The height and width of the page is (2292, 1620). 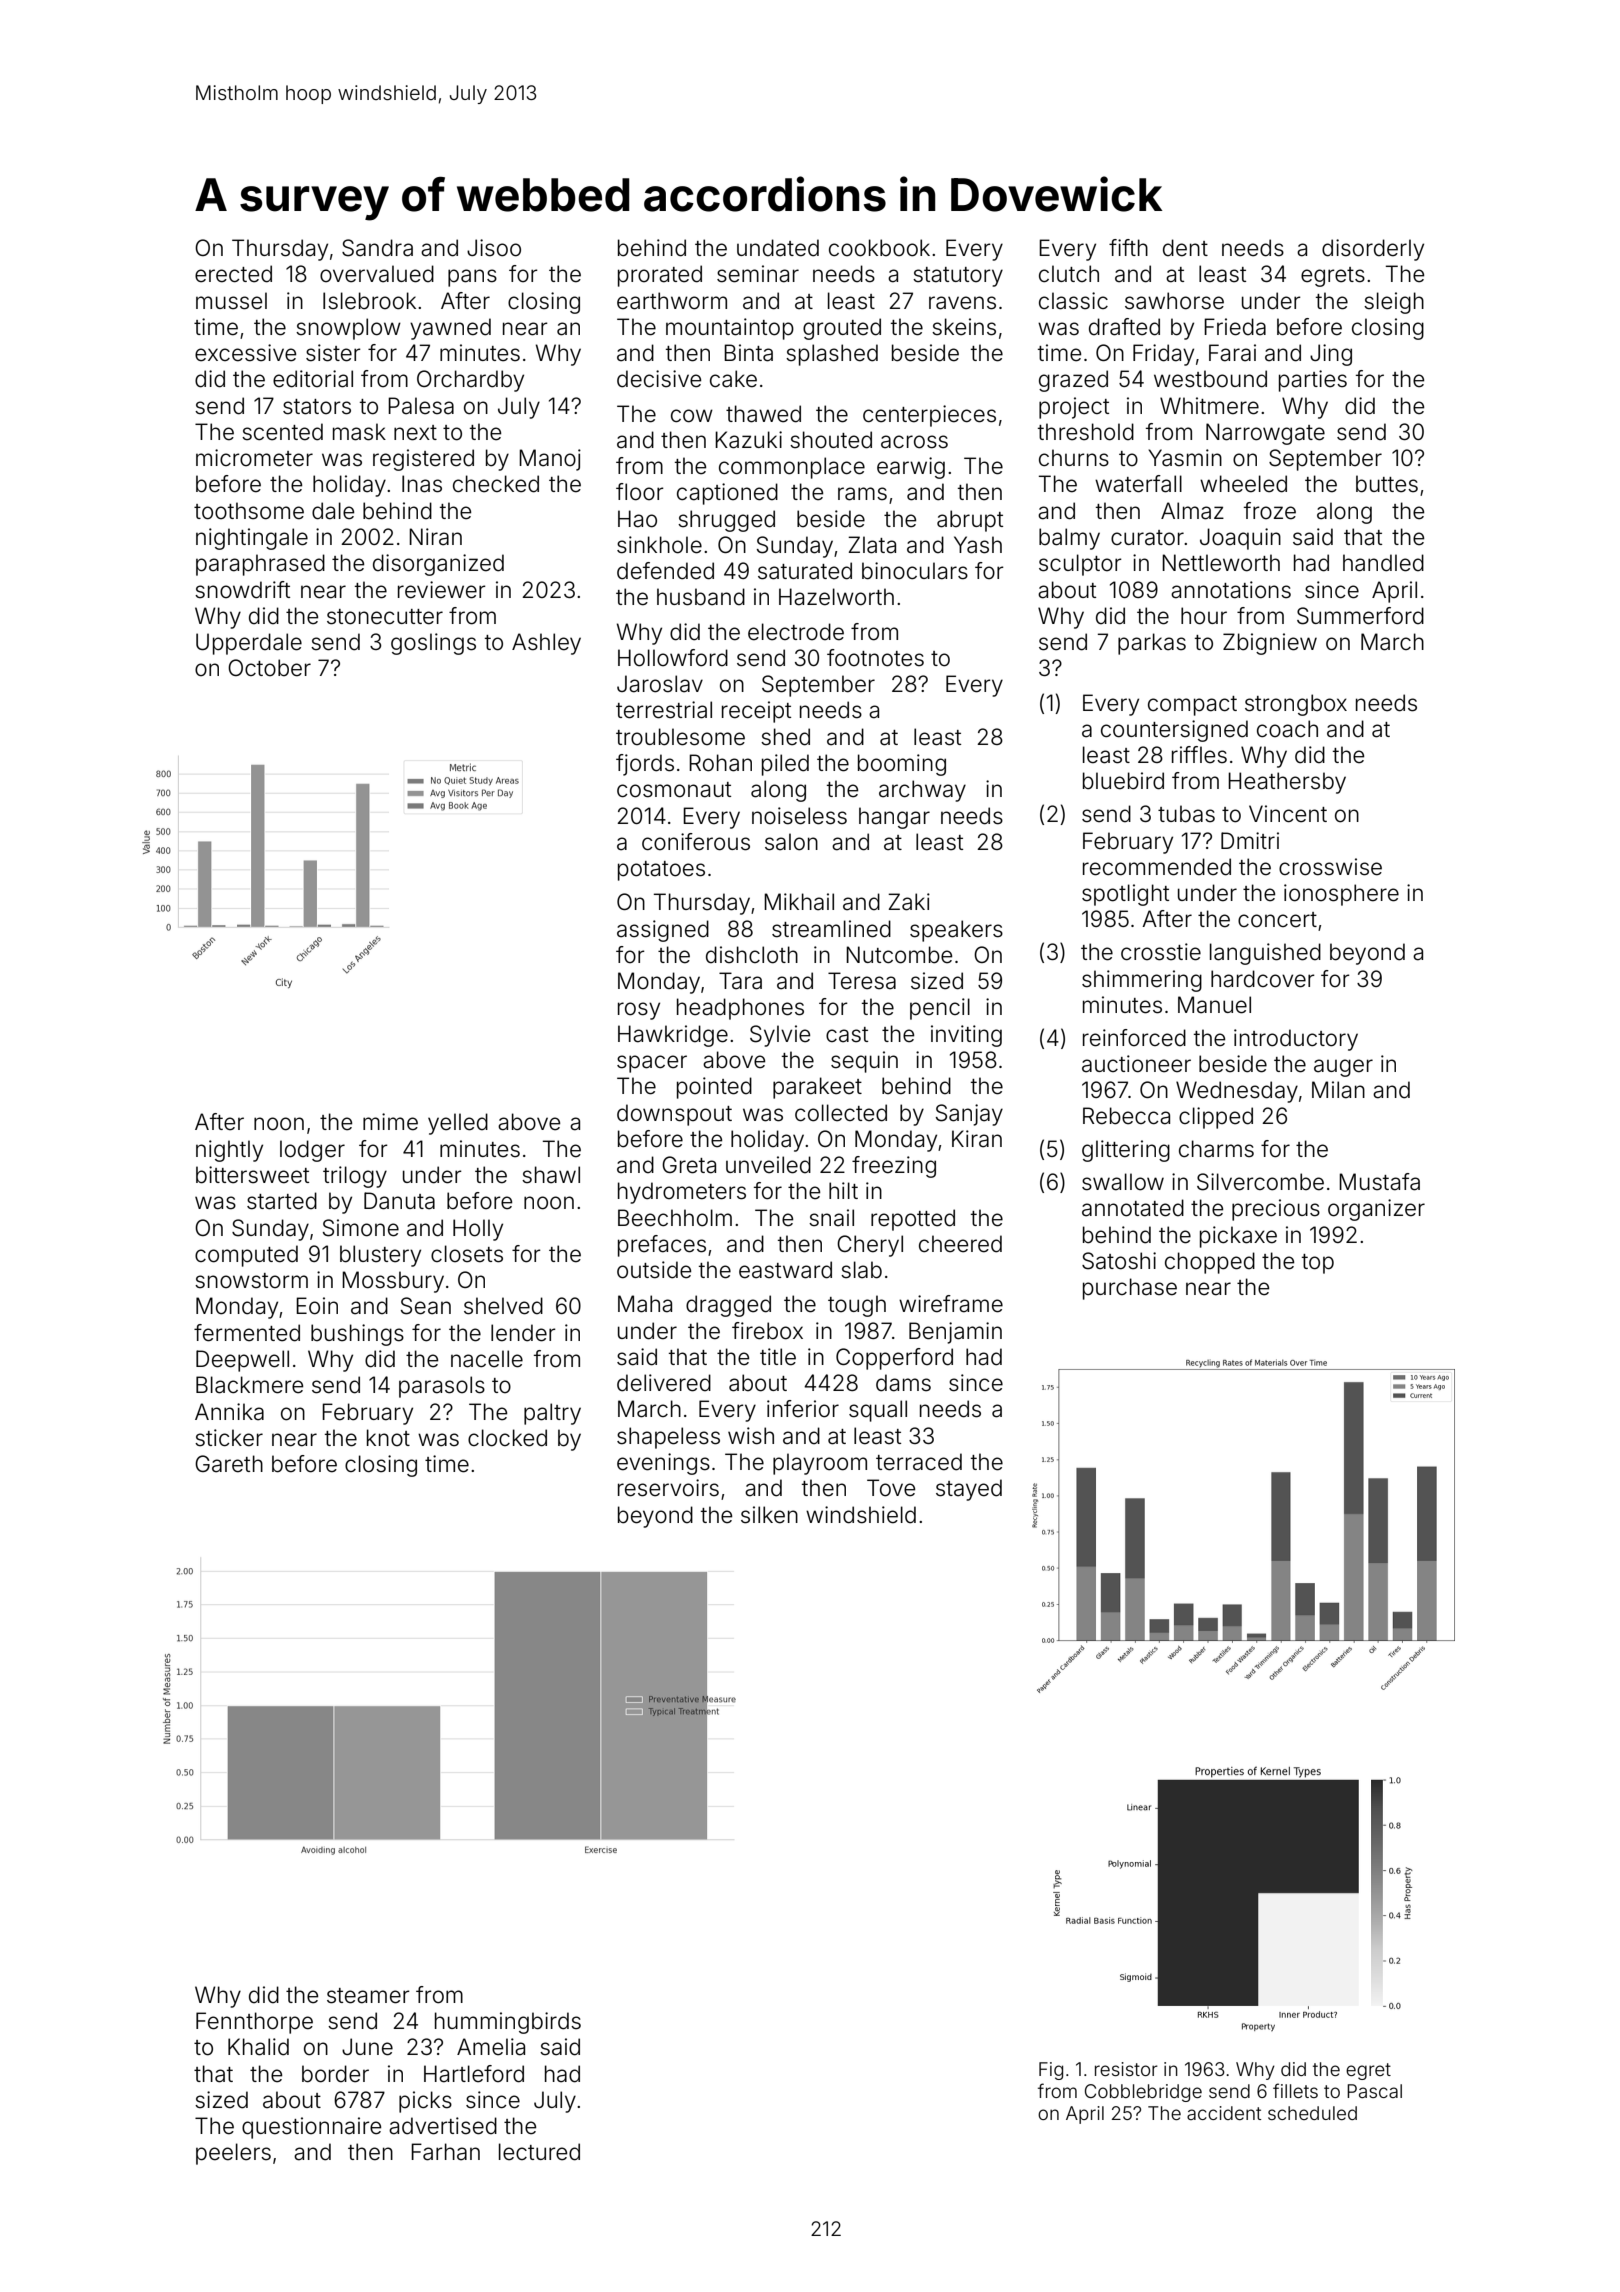 I want to click on Manoj, so click(x=550, y=460).
